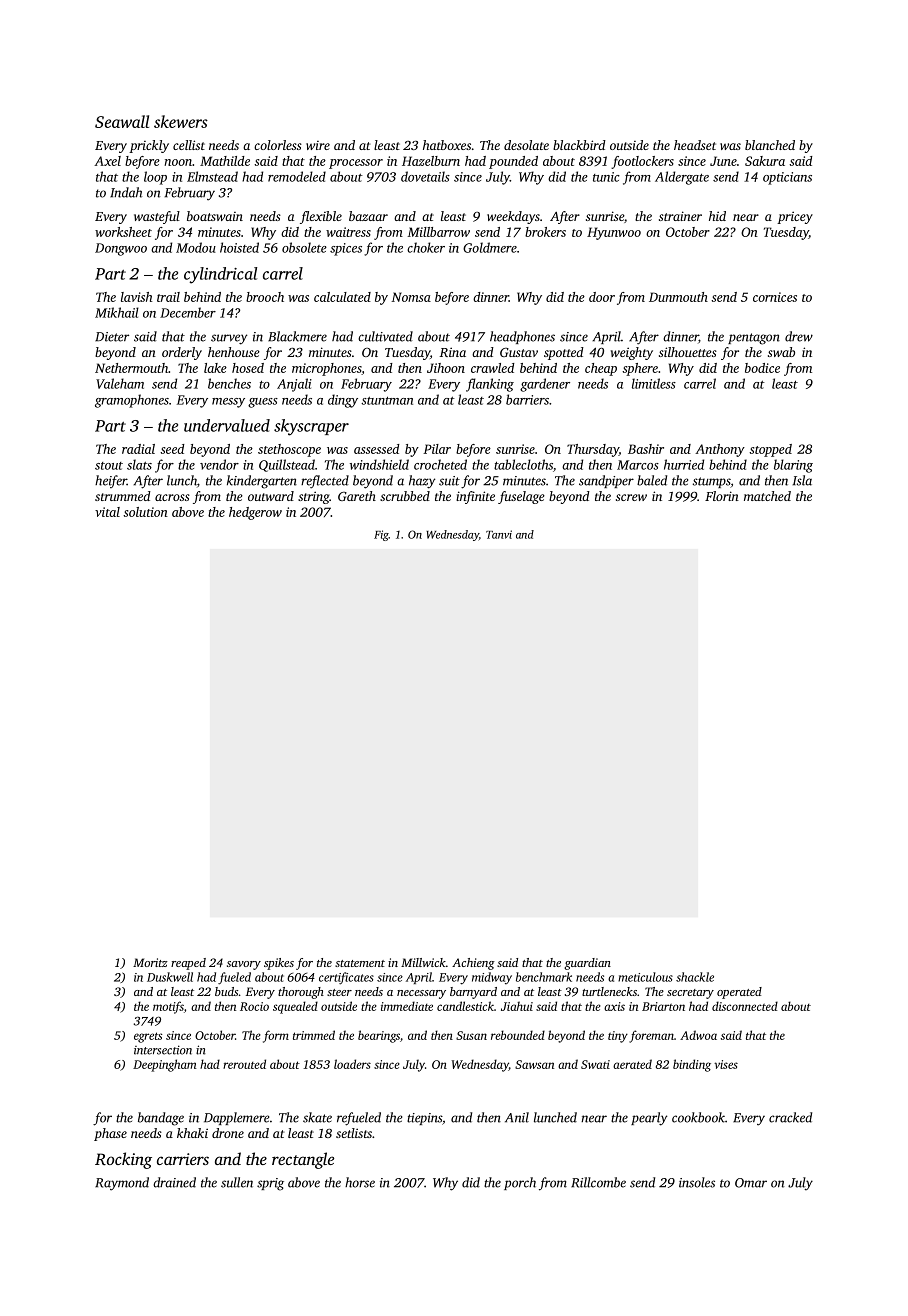 The image size is (908, 1316). What do you see at coordinates (237, 1182) in the page?
I see `sullen` at bounding box center [237, 1182].
